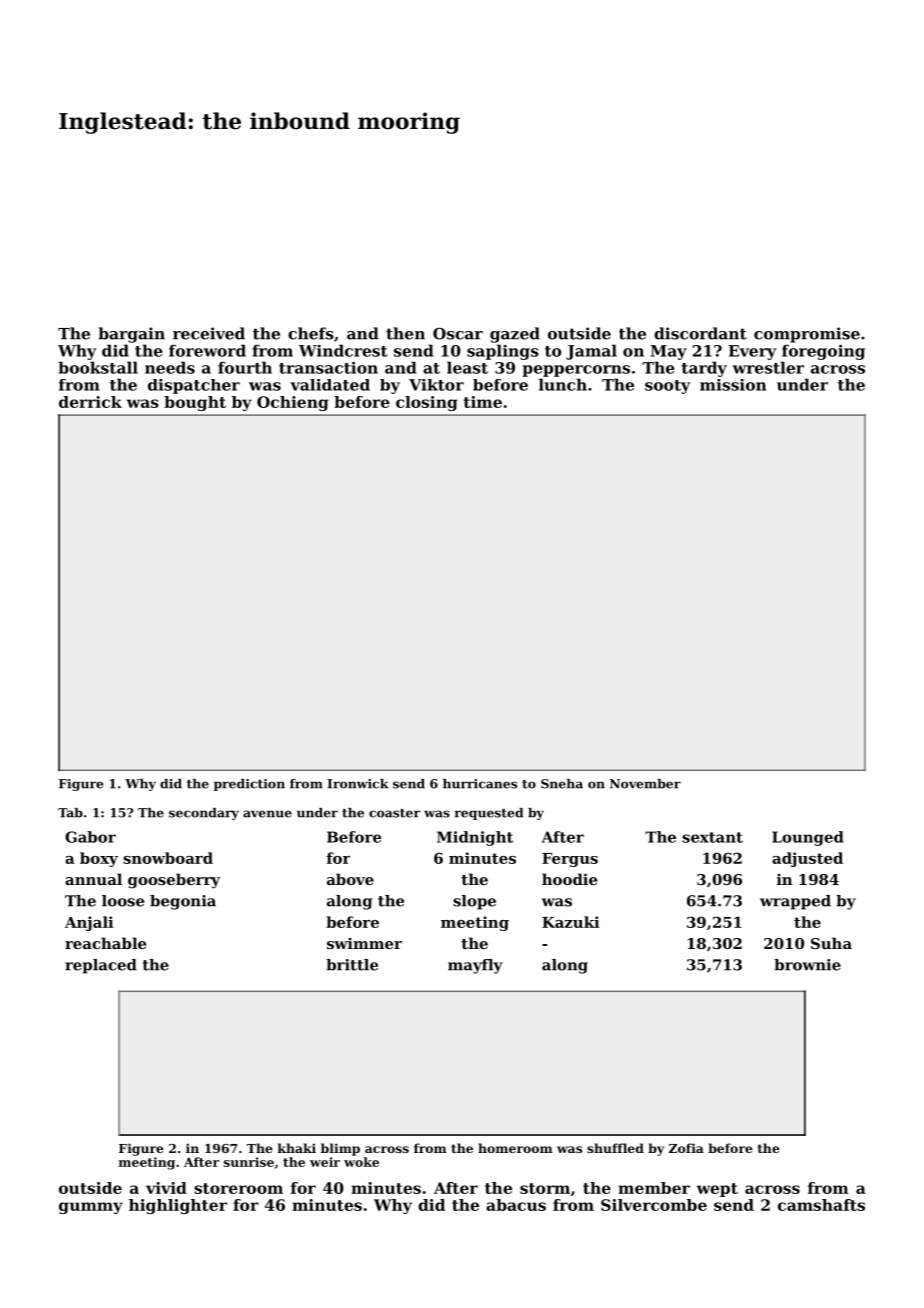 The image size is (924, 1308). I want to click on Ironwick, so click(358, 784).
